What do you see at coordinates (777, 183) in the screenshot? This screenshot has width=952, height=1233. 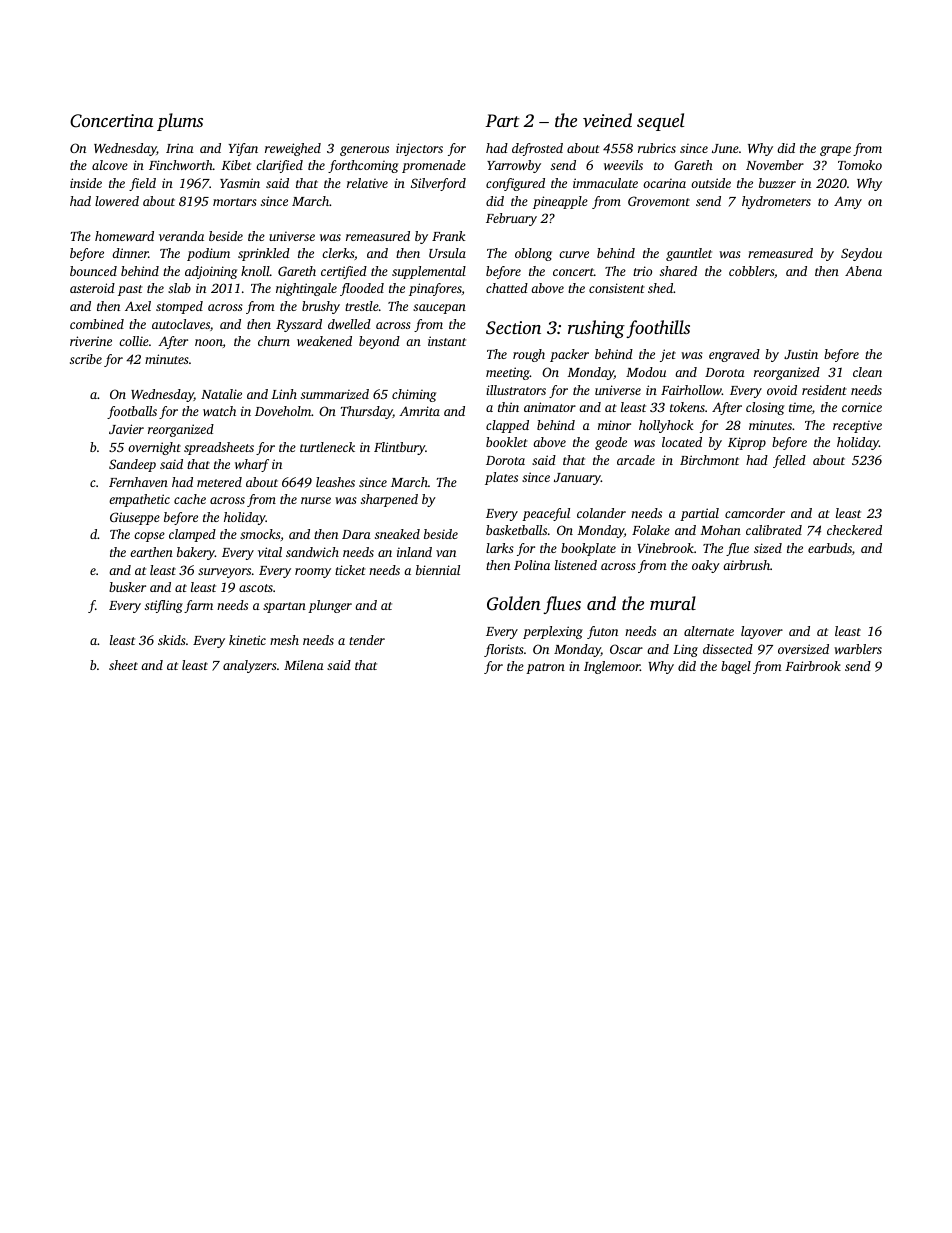 I see `buzzer` at bounding box center [777, 183].
